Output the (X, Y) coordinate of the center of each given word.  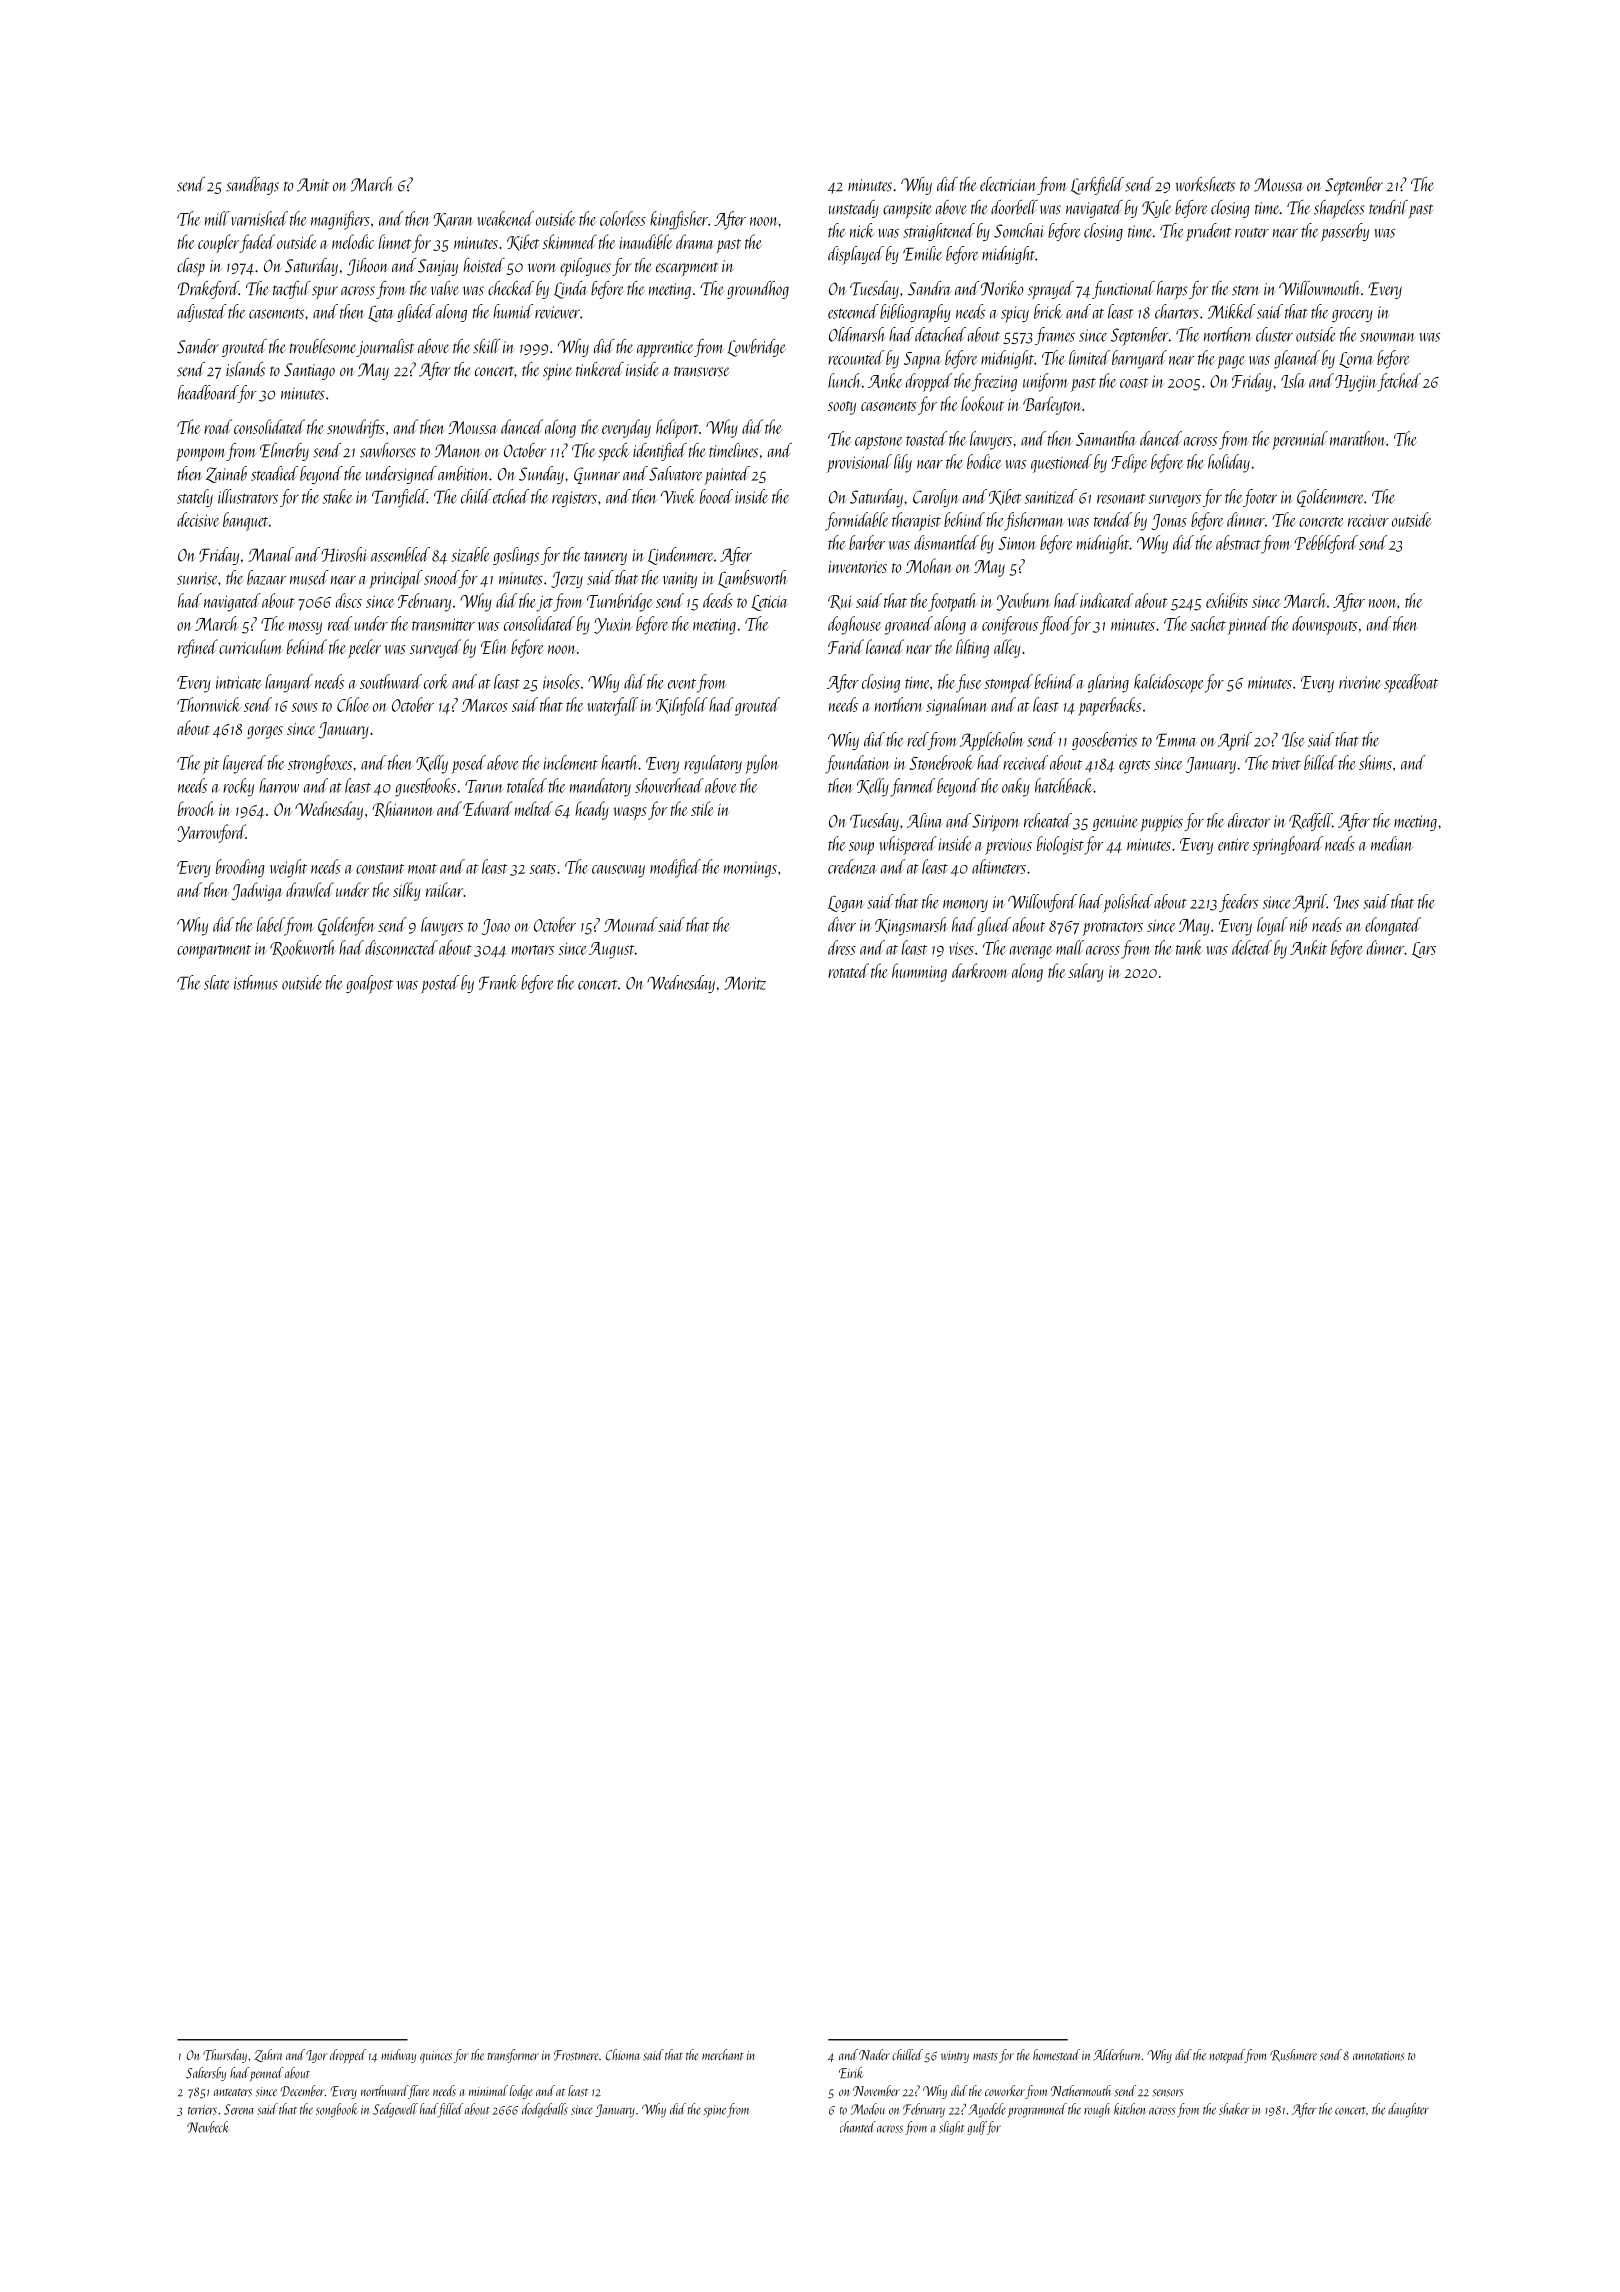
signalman (957, 706)
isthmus (256, 982)
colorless (623, 218)
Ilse (1293, 739)
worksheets (1205, 184)
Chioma (623, 2055)
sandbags (252, 186)
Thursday (225, 2056)
